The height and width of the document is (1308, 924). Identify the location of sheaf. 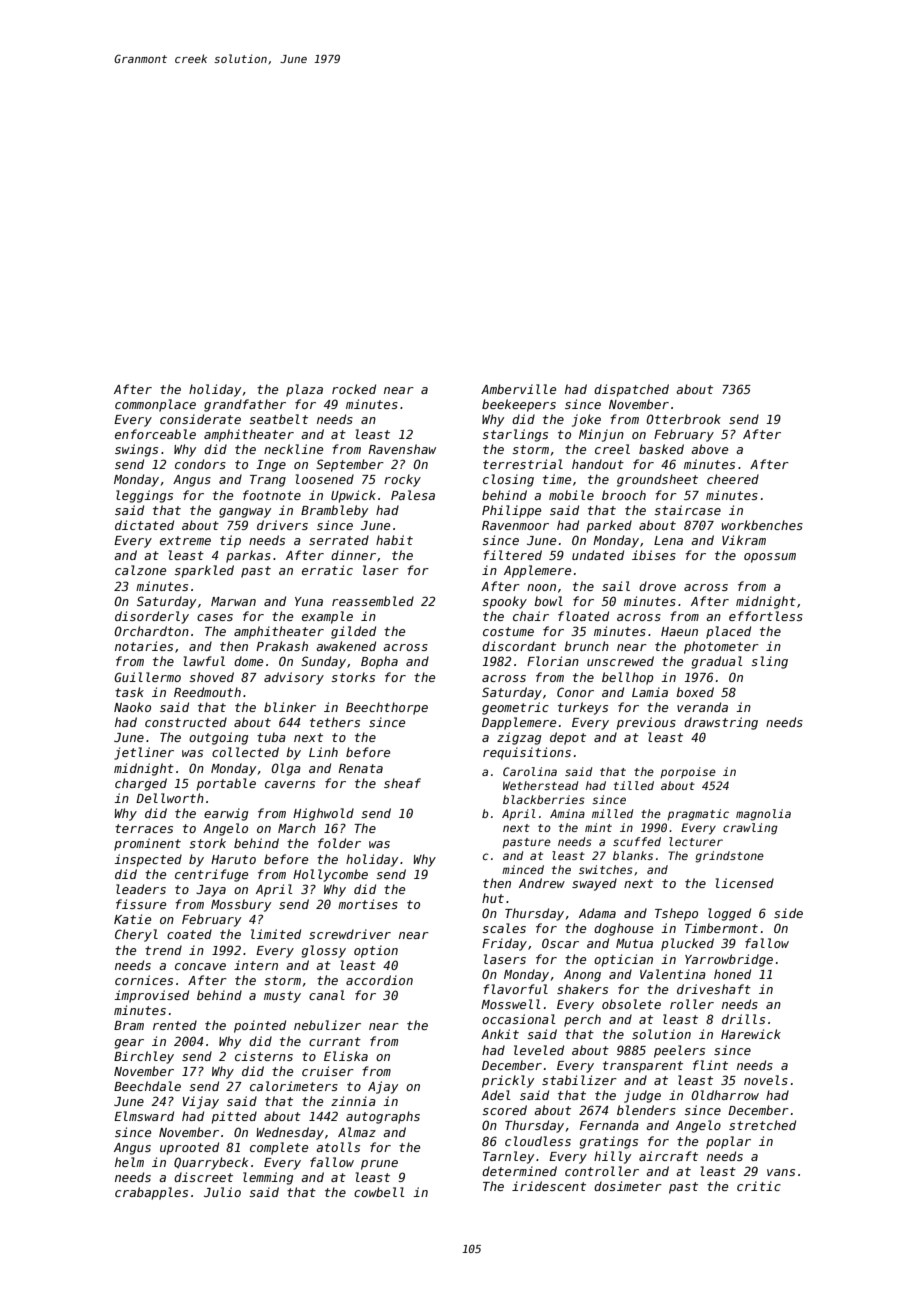
(402, 783).
